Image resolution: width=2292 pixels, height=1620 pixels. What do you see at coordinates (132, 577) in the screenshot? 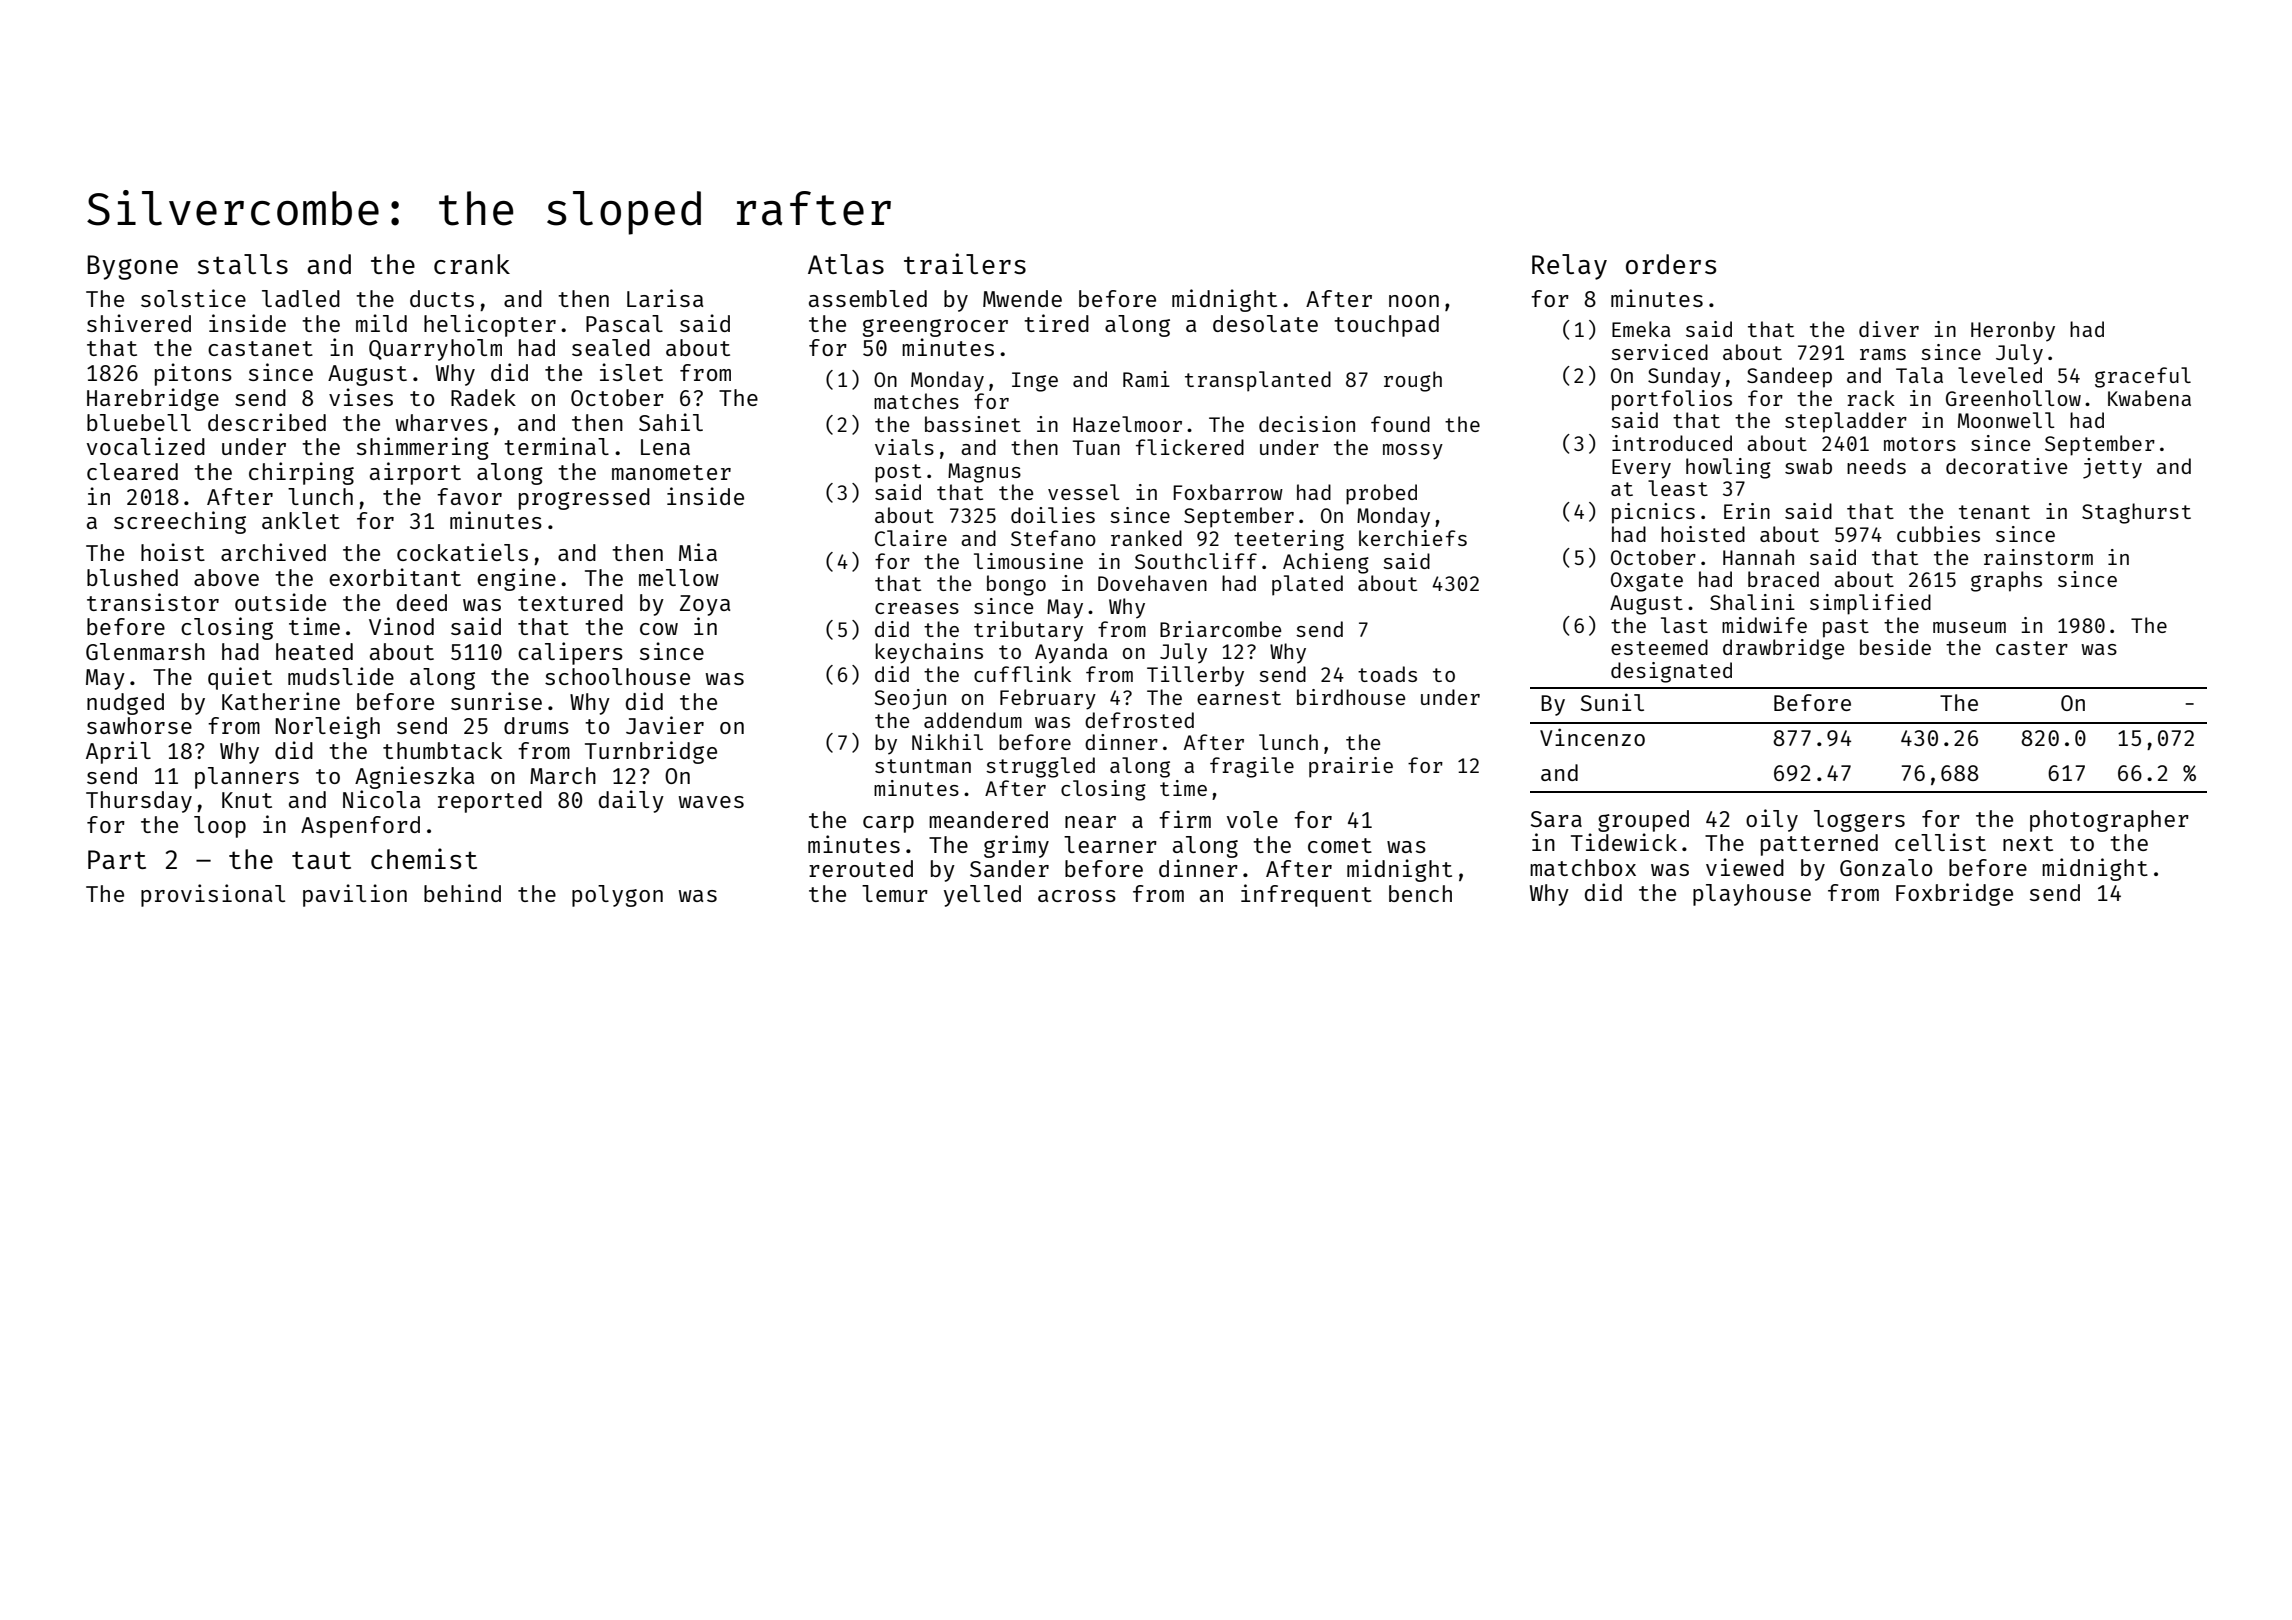
I see `blushed` at bounding box center [132, 577].
